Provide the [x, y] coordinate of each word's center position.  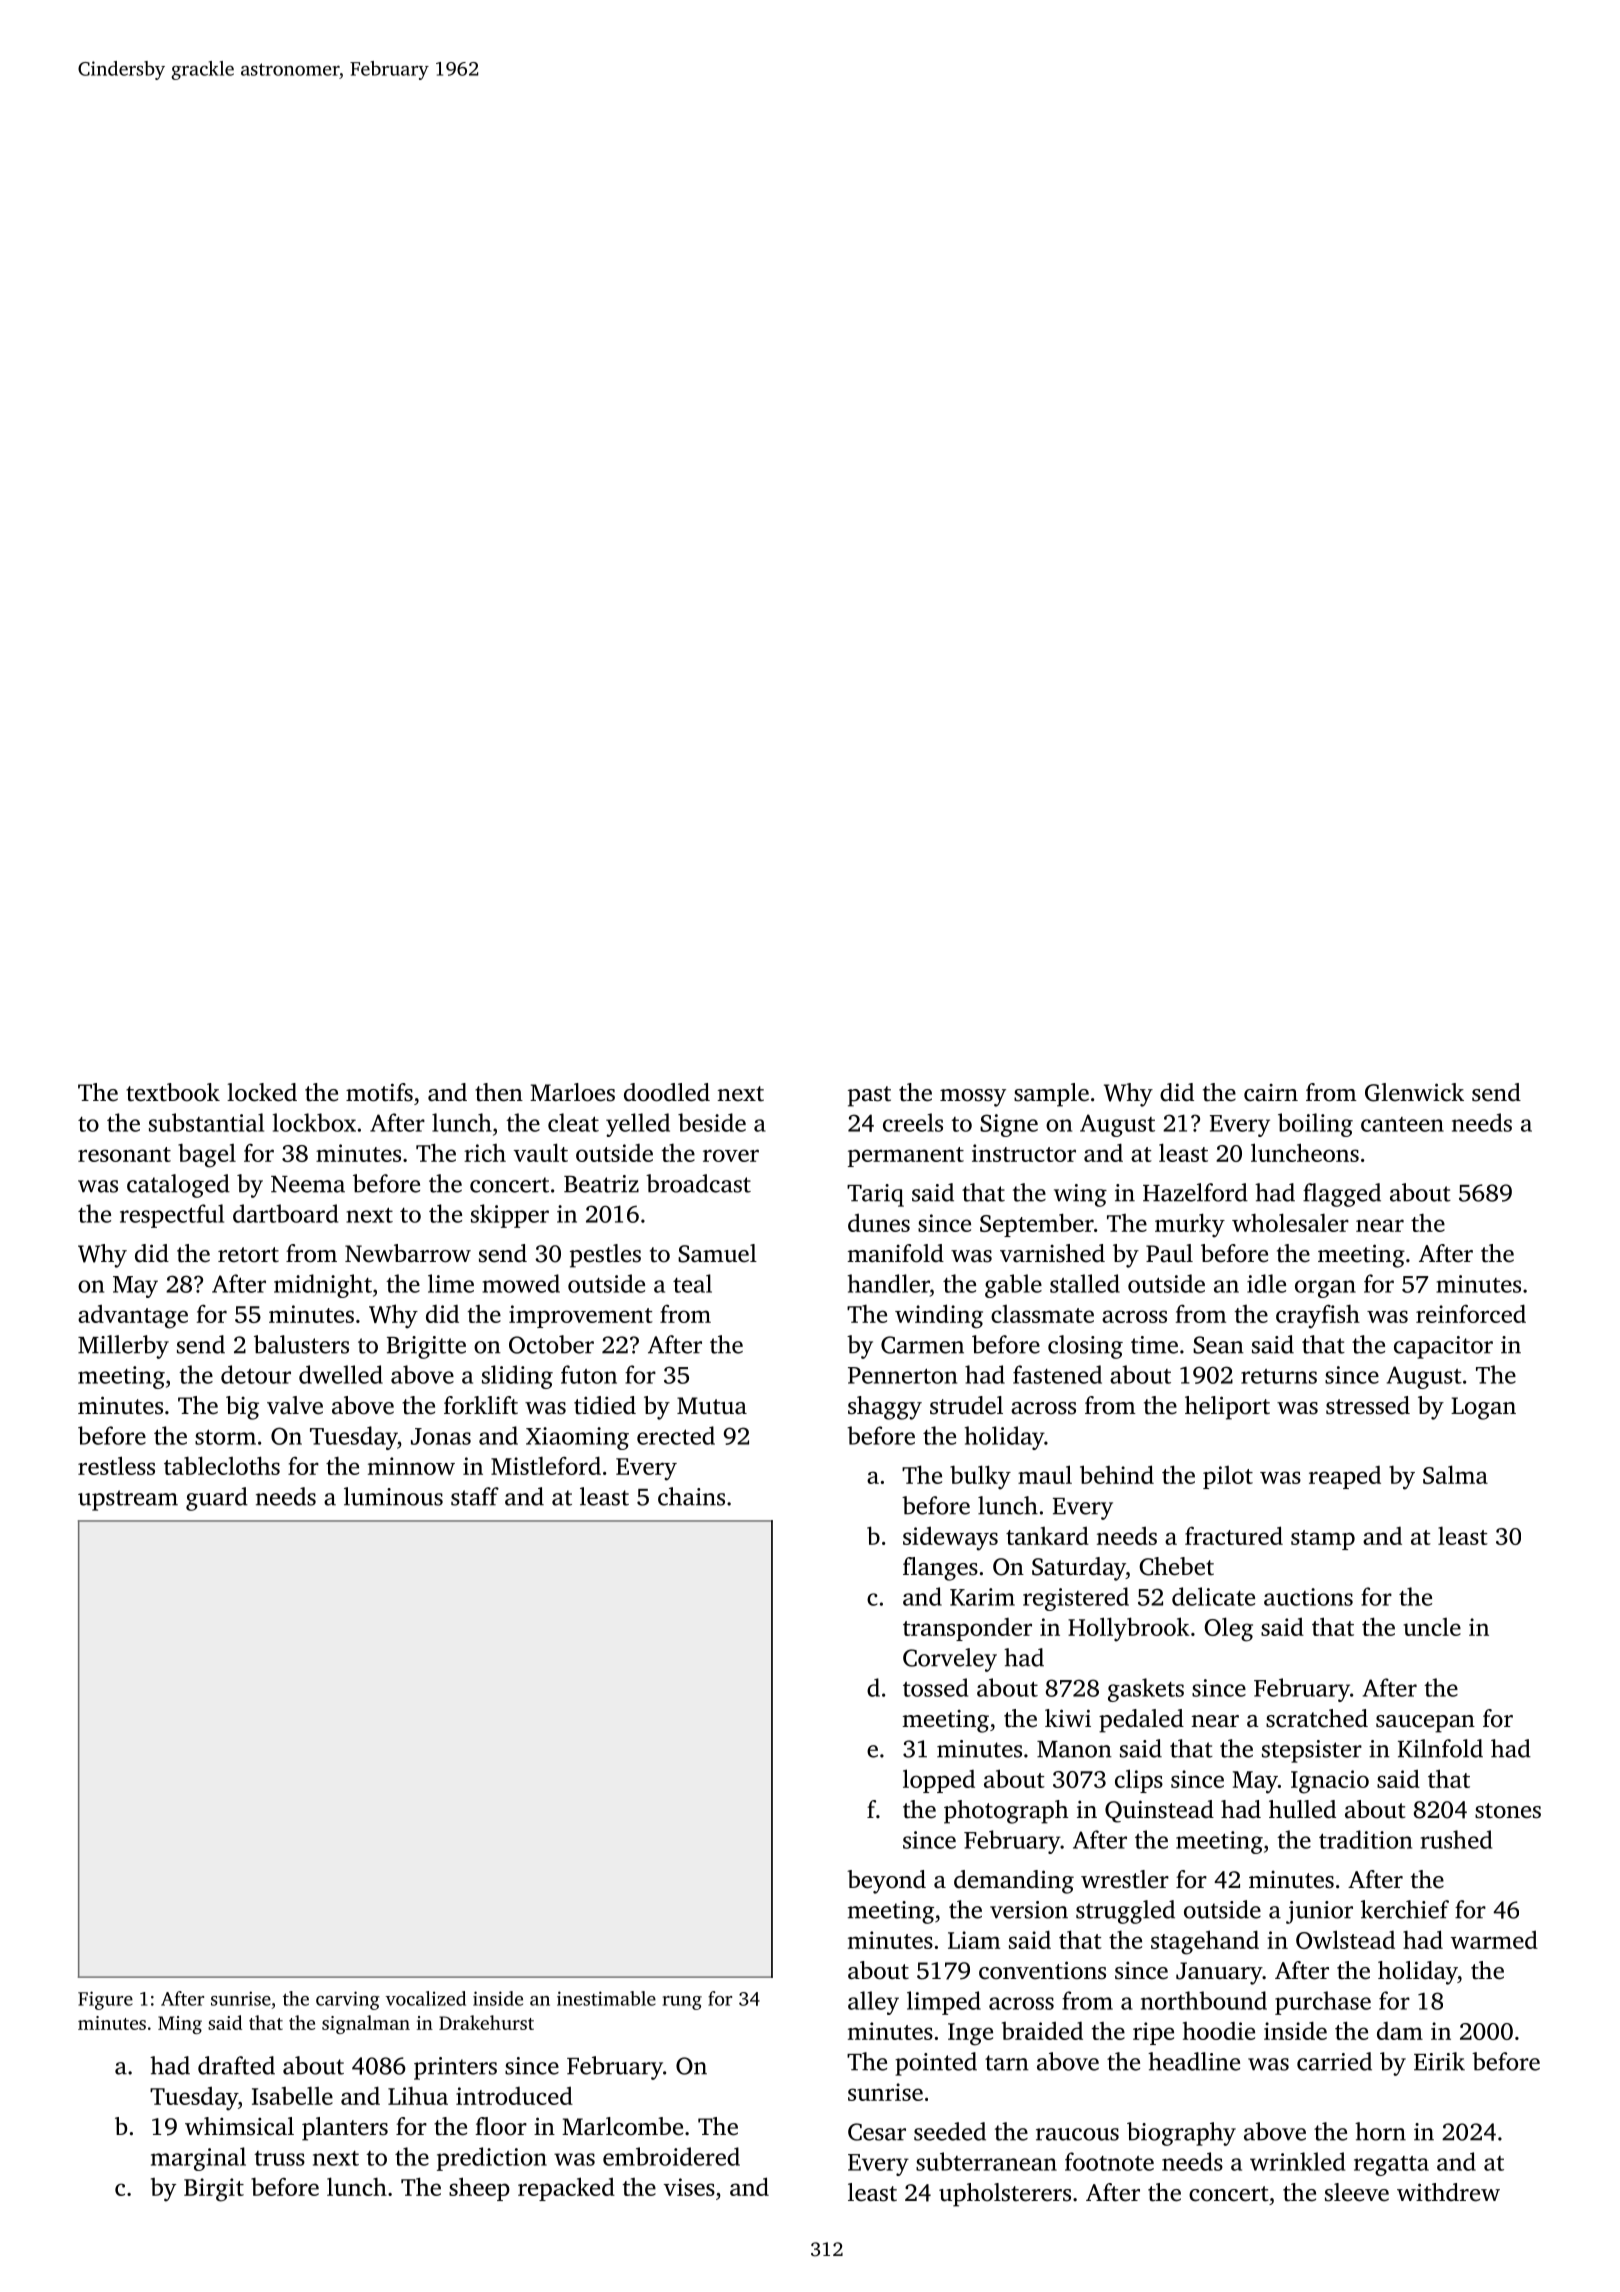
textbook [173, 1092]
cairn [1271, 1093]
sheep [479, 2189]
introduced [514, 2095]
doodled [667, 1092]
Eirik [1439, 2061]
